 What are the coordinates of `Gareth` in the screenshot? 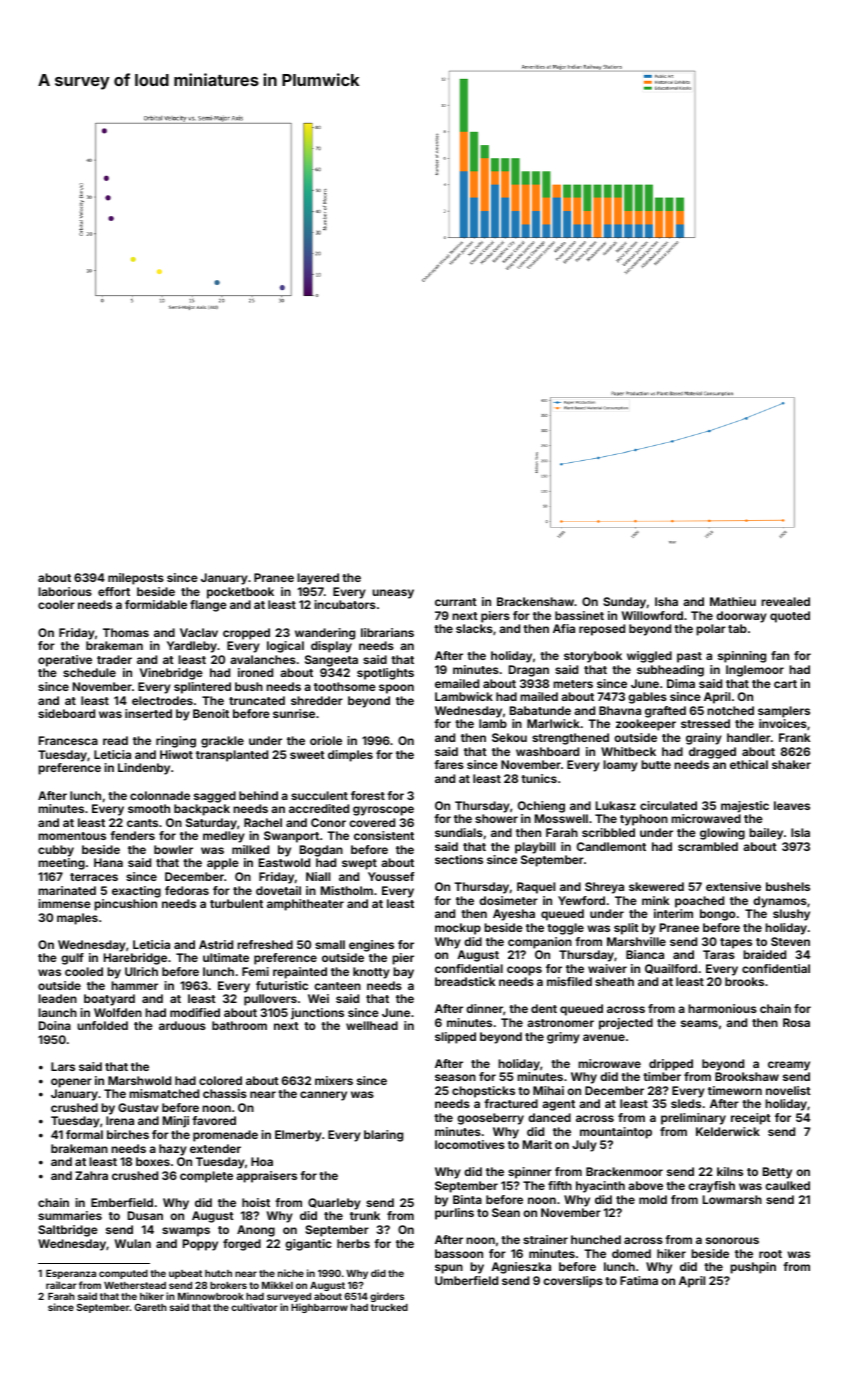 It's located at (150, 1307).
